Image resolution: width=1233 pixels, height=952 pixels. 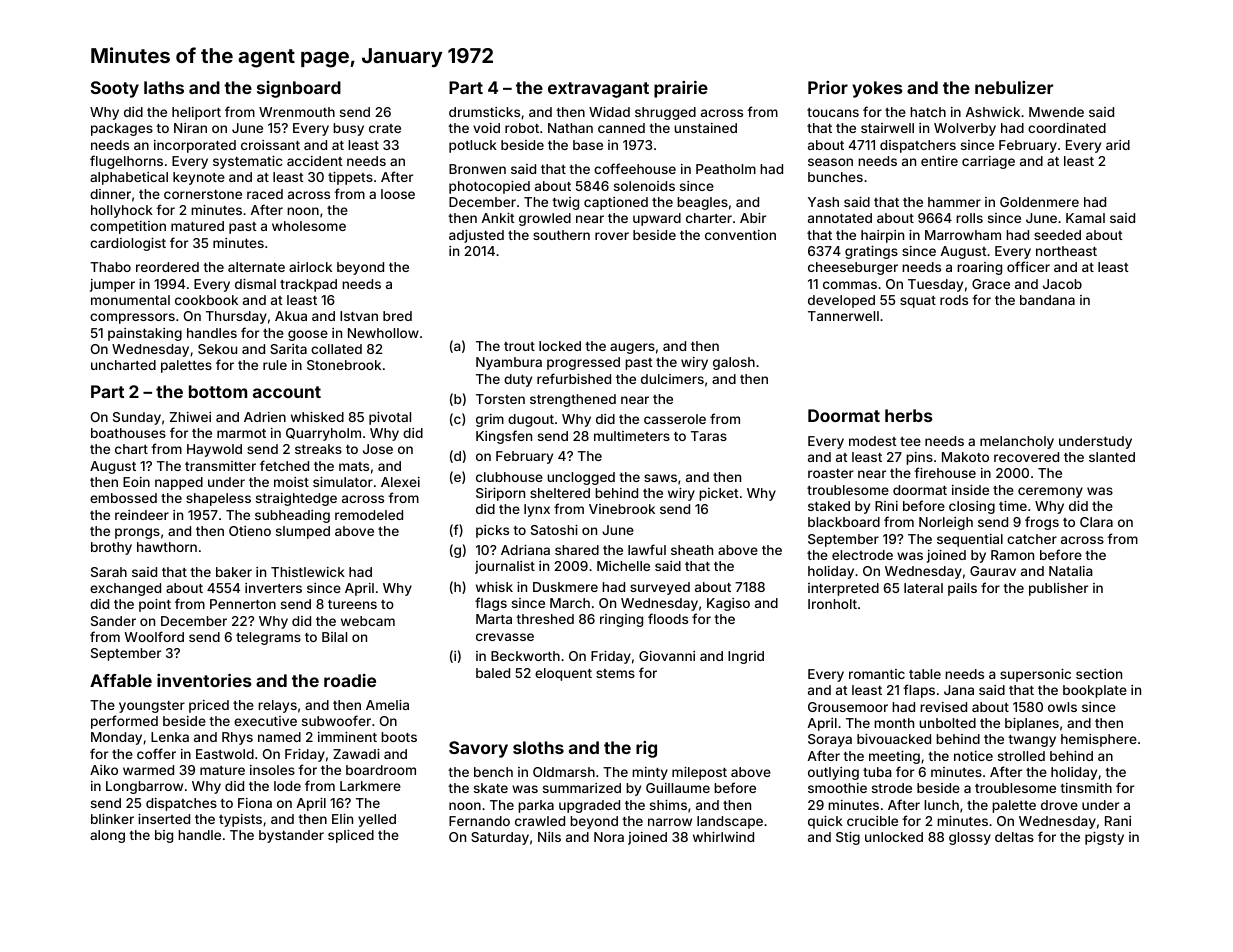 I want to click on stairwell, so click(x=887, y=128).
